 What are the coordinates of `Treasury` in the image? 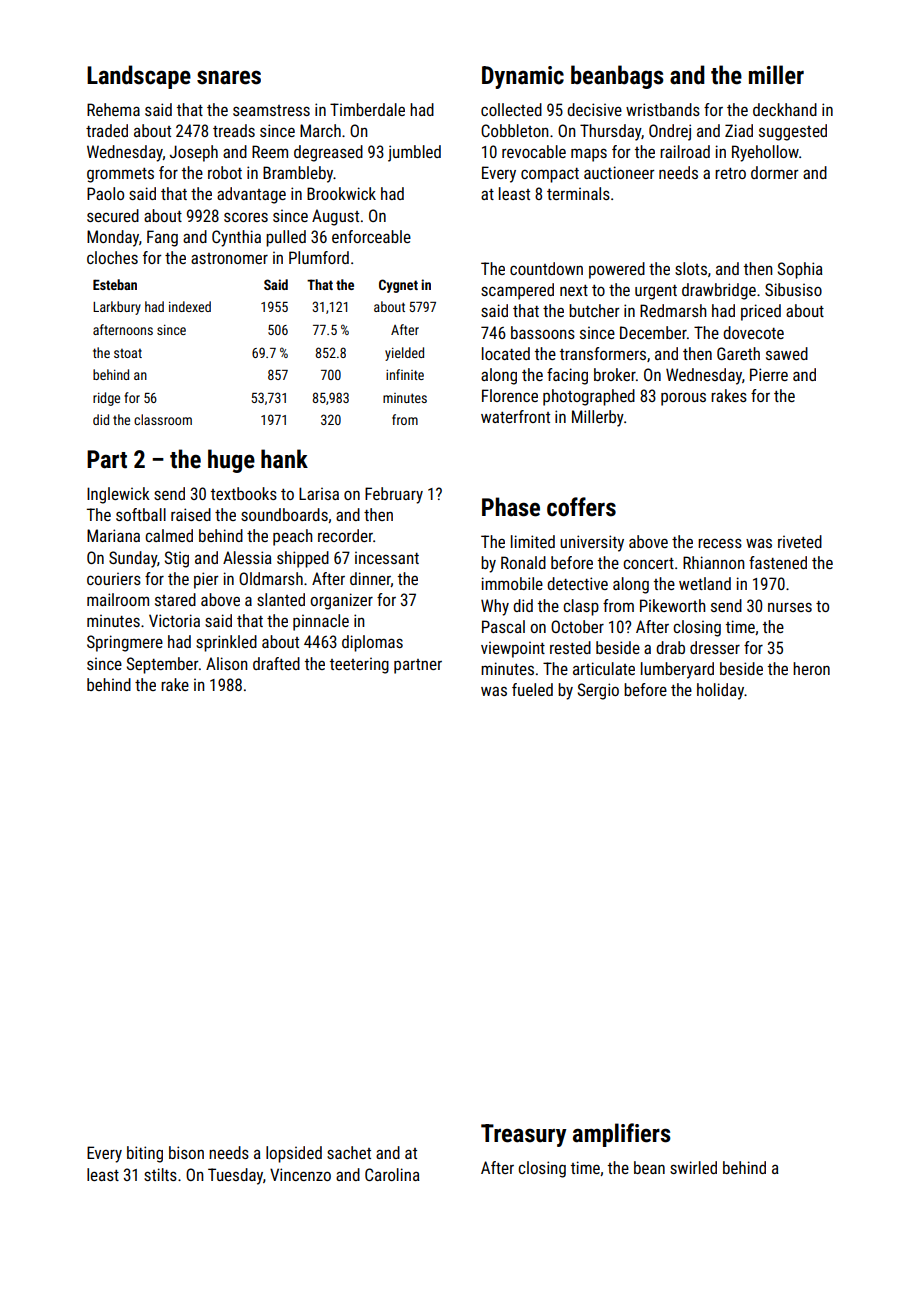 It's located at (524, 1135).
